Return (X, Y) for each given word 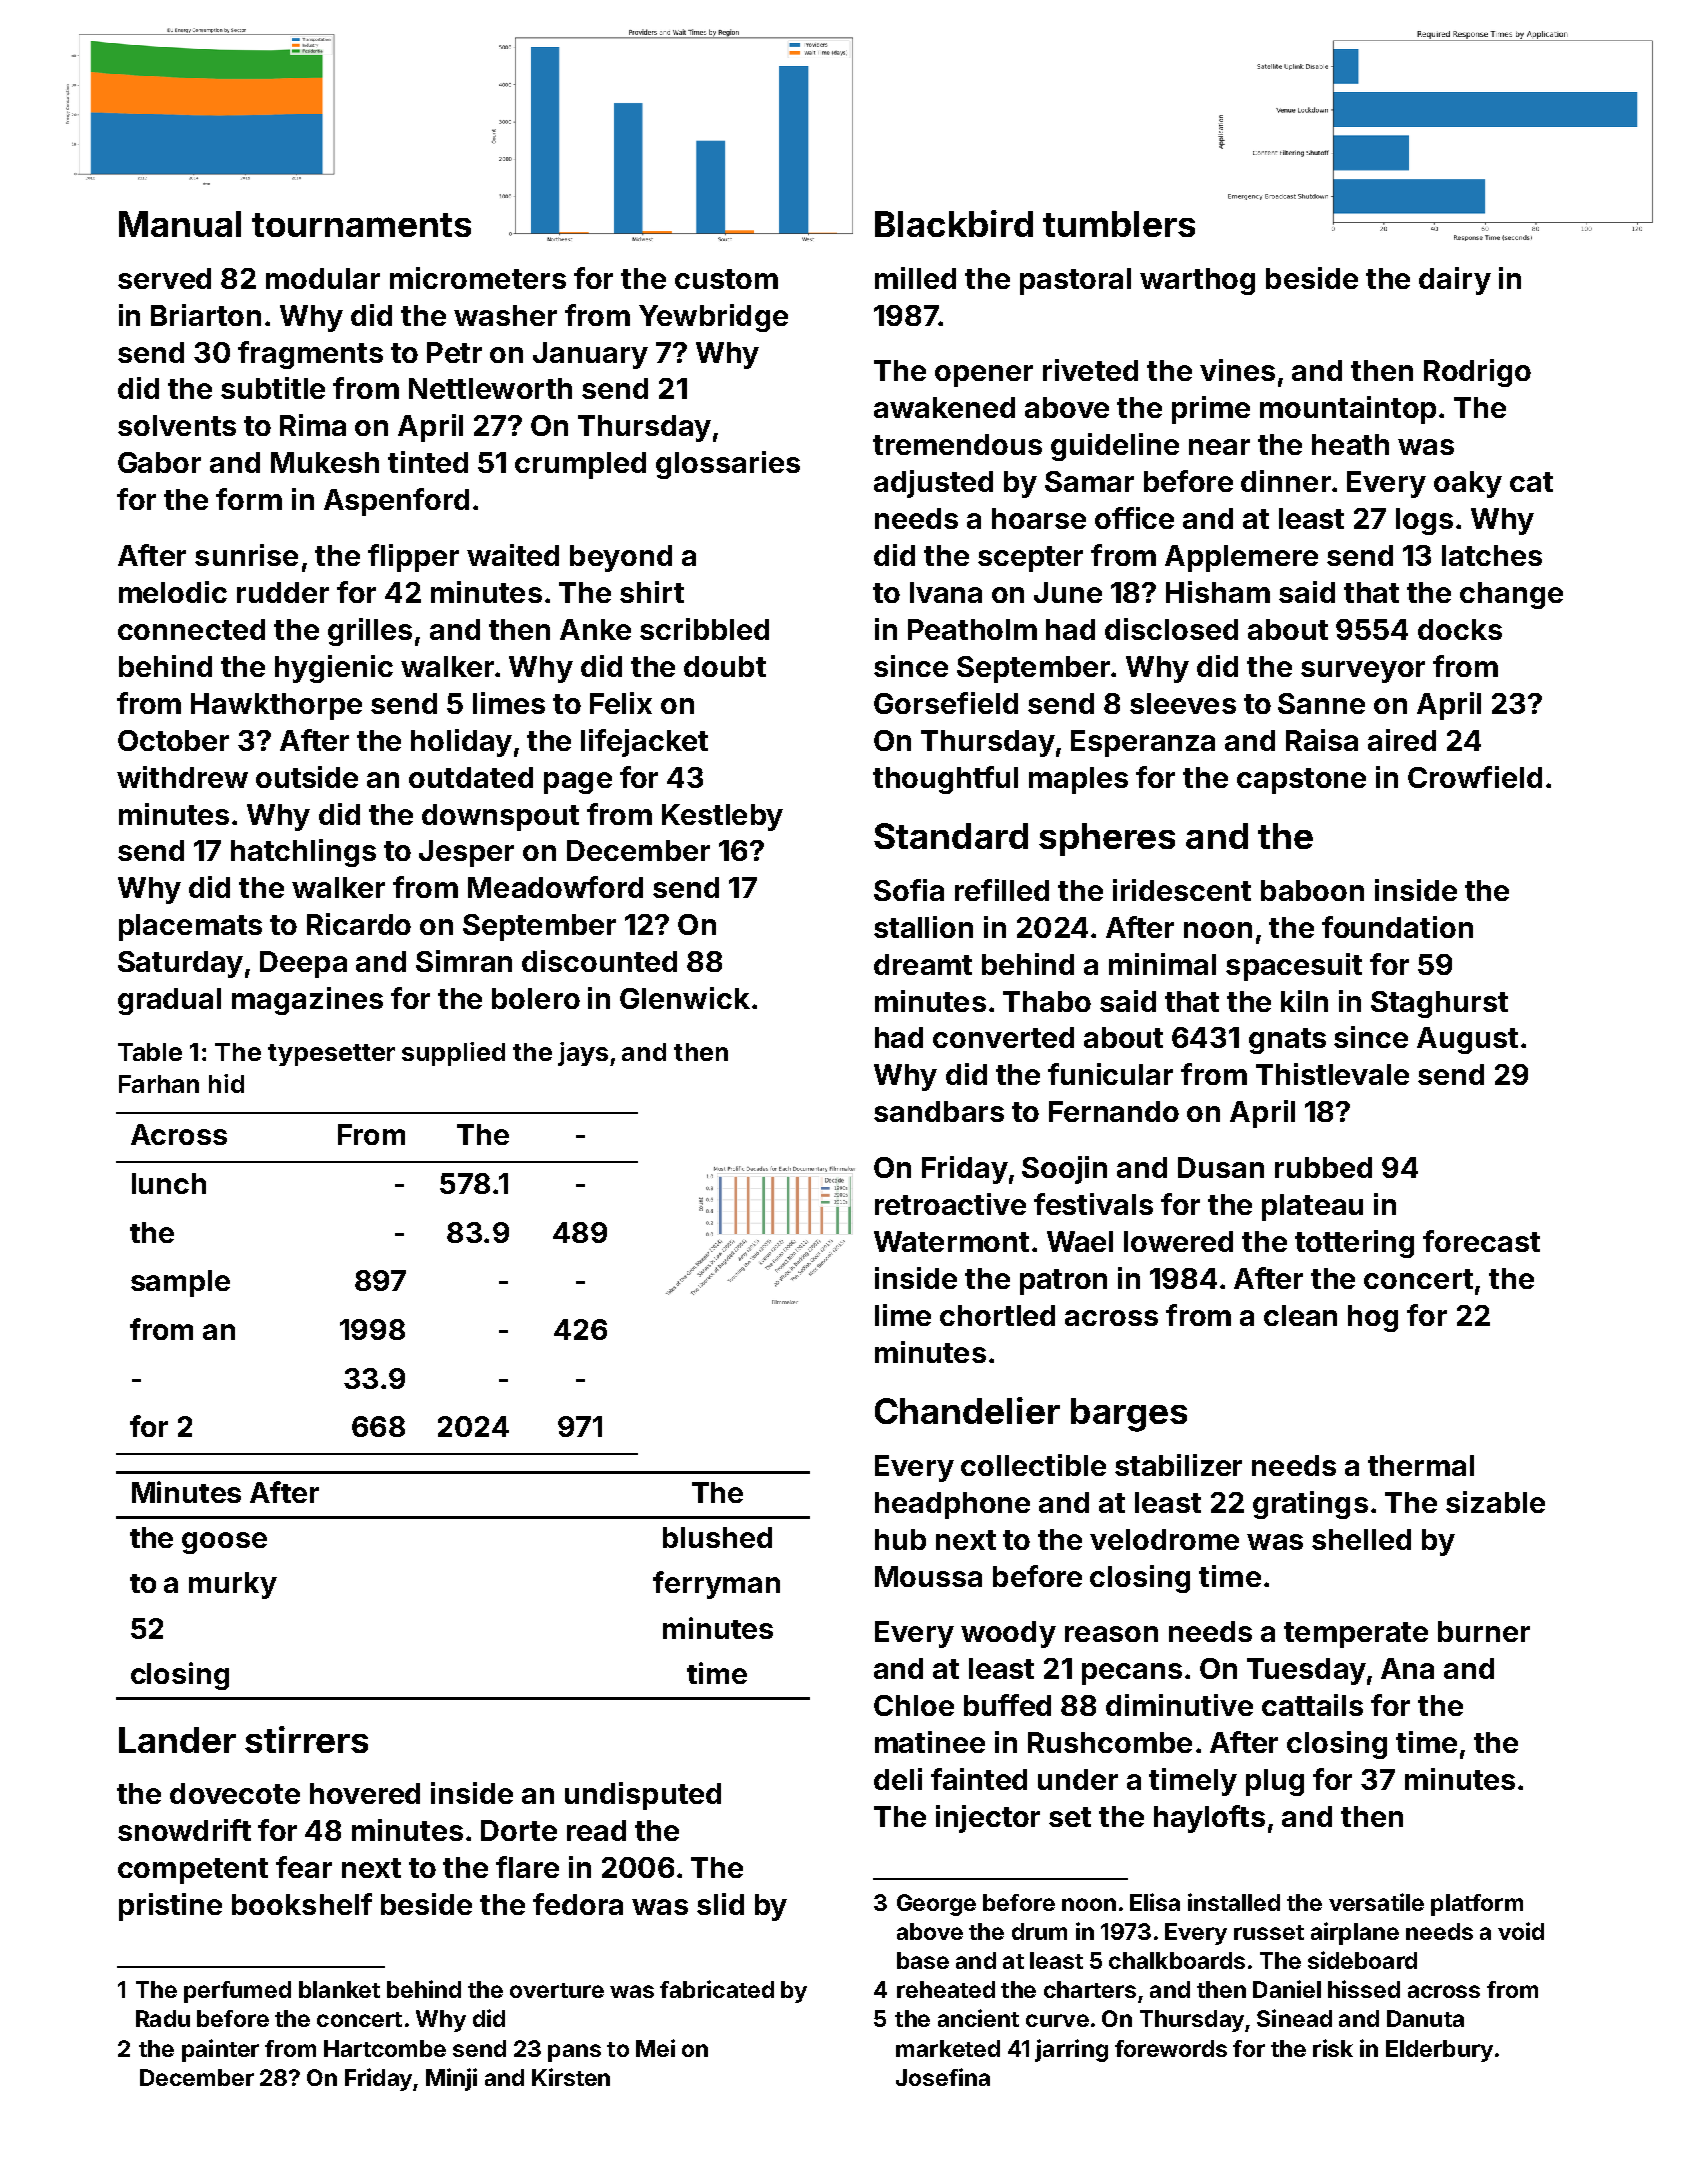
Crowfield (1475, 777)
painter (220, 2050)
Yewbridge (713, 318)
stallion (923, 927)
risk (1333, 2048)
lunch (169, 1183)
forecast (1481, 1241)
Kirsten (571, 2077)
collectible (1033, 1465)
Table (150, 1052)
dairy (1455, 281)
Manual (180, 224)
